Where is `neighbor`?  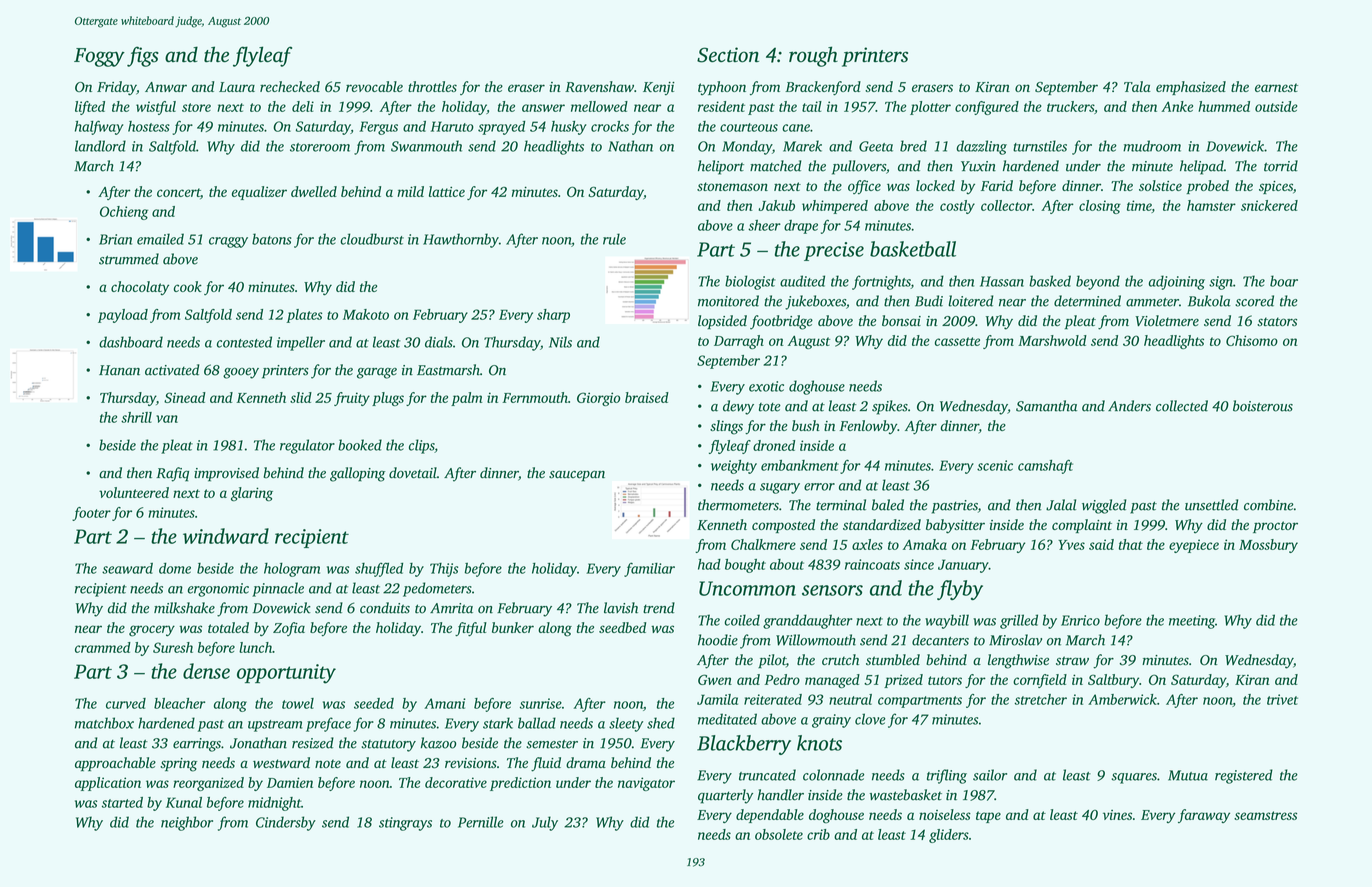
neighbor is located at coordinates (187, 823).
